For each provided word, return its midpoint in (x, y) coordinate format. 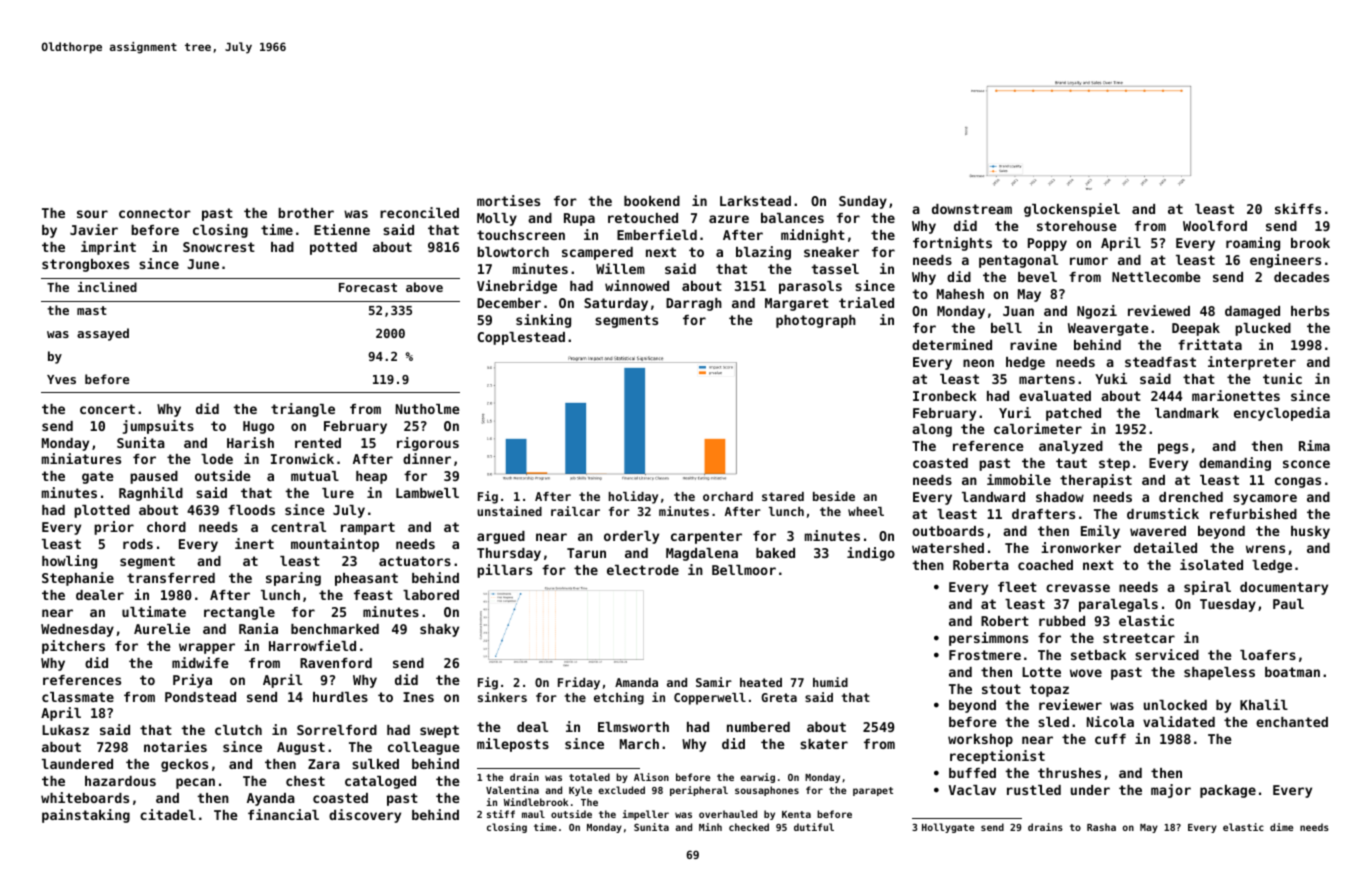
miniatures (81, 458)
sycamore (1265, 499)
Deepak (1196, 329)
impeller (645, 815)
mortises (508, 200)
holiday (633, 497)
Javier (94, 229)
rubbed (1062, 621)
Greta (779, 697)
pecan (195, 783)
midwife (200, 662)
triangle (303, 410)
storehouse (1077, 226)
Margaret (797, 304)
